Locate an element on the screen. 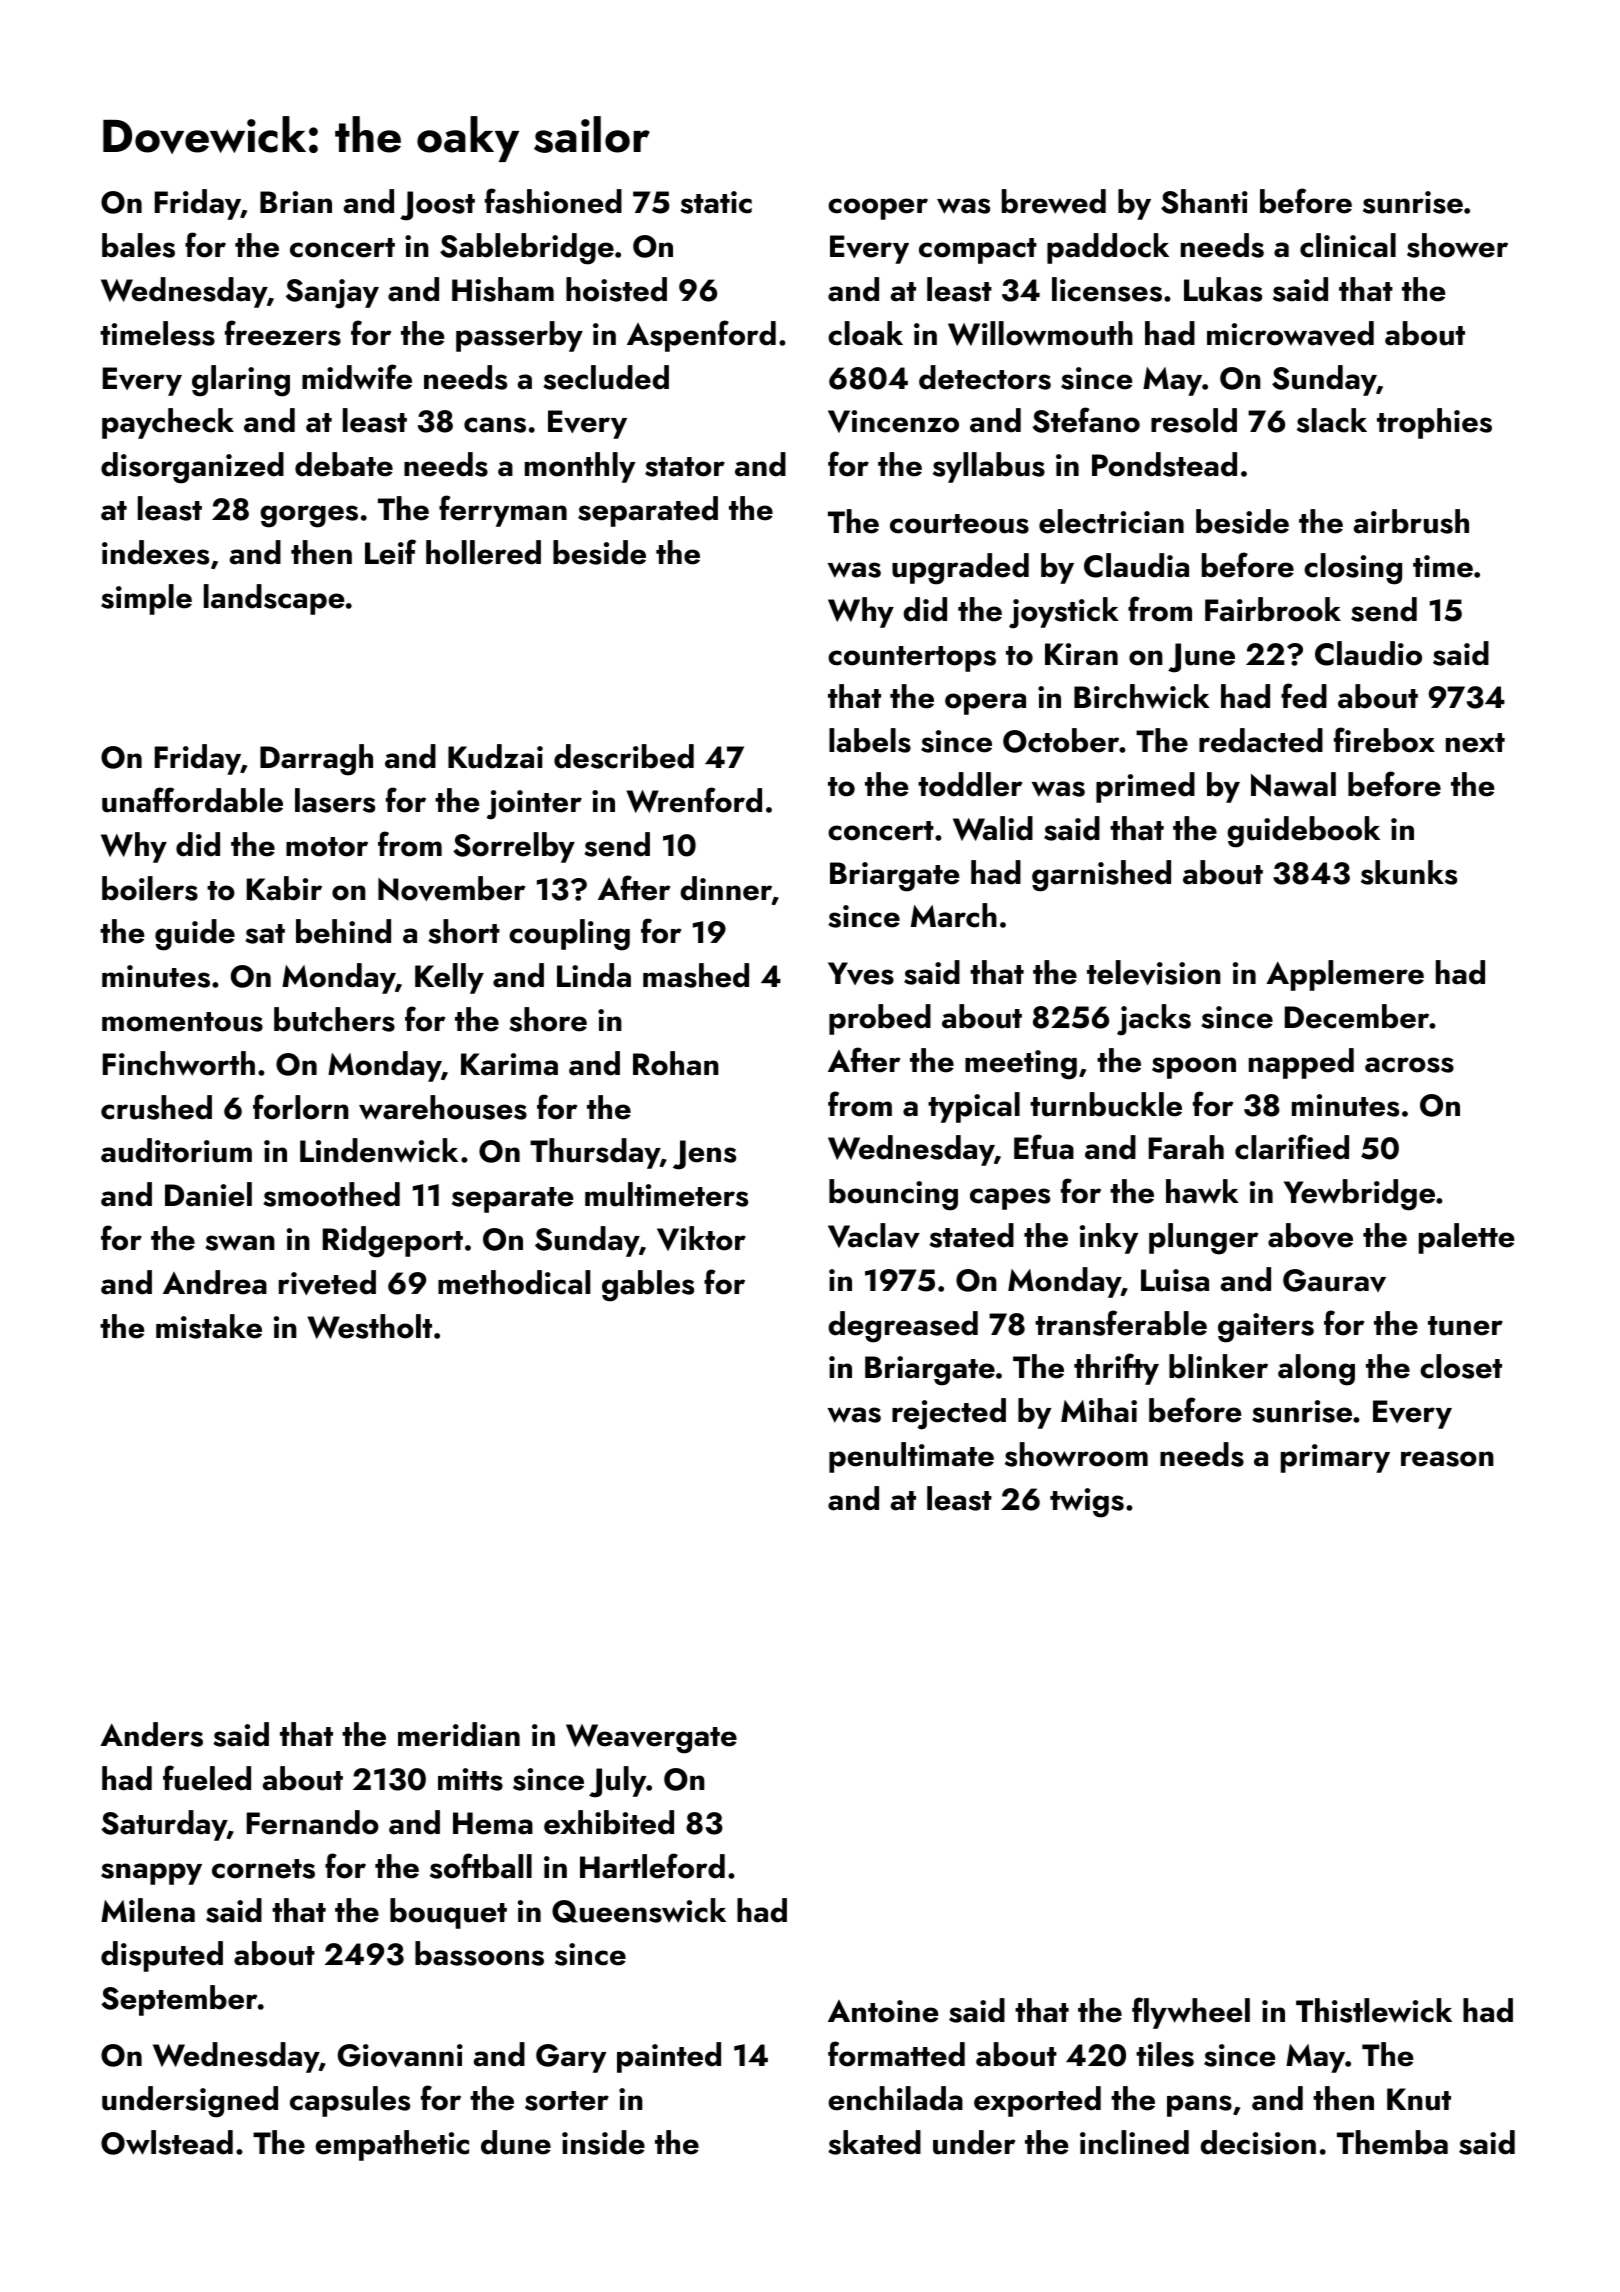  dinner is located at coordinates (726, 888).
